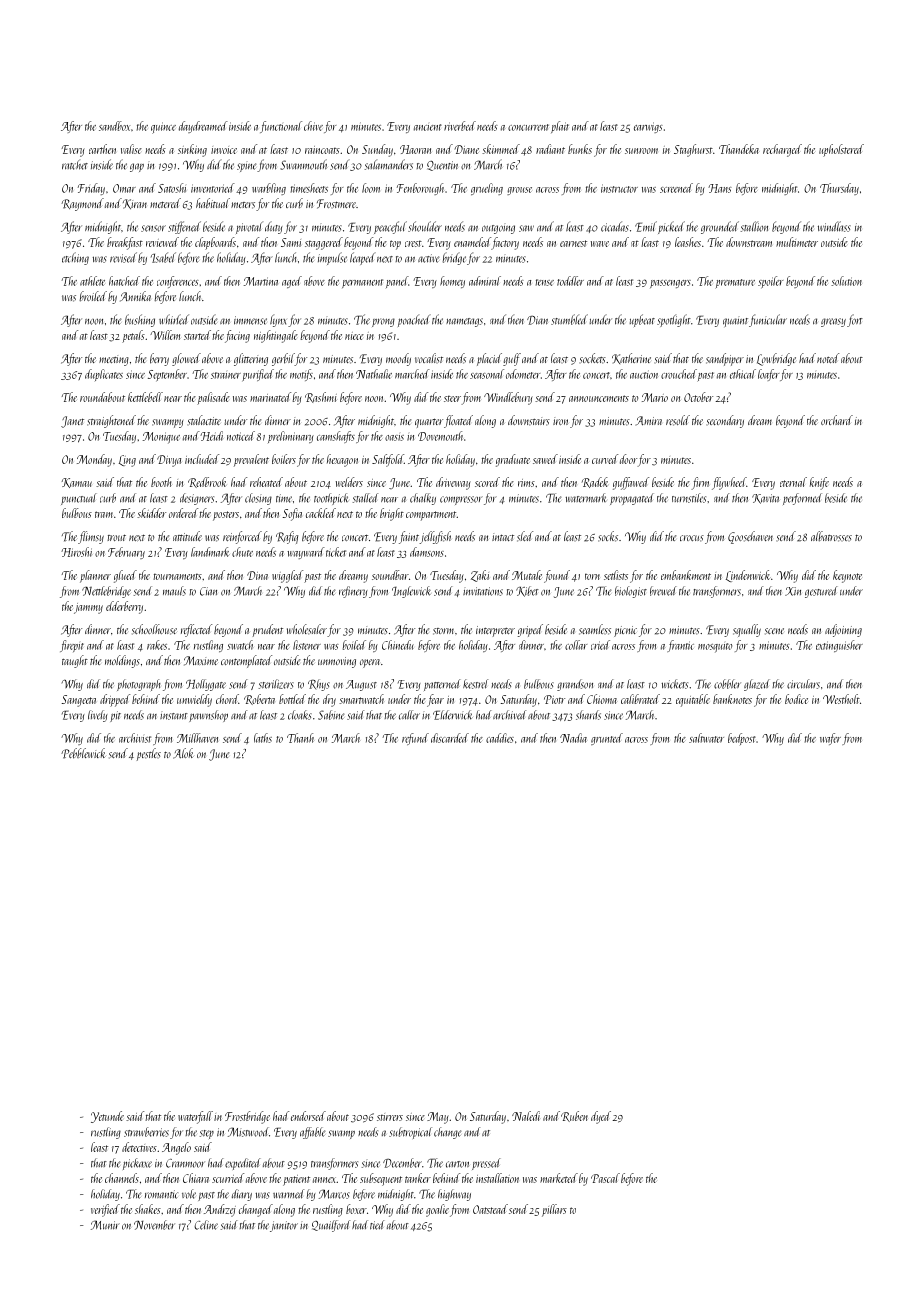  What do you see at coordinates (93, 296) in the screenshot?
I see `broiled` at bounding box center [93, 296].
